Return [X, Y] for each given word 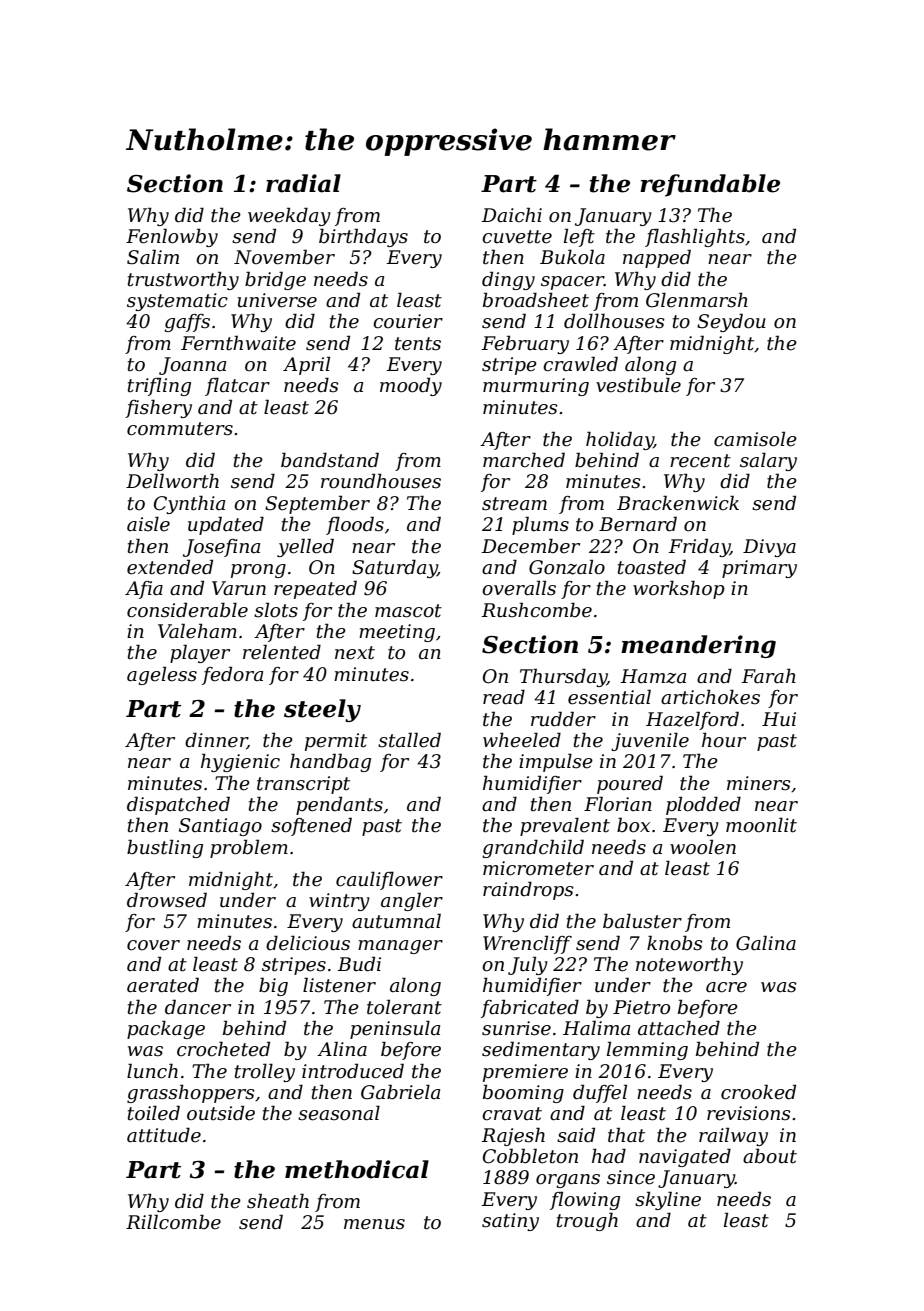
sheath [278, 1201]
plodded [703, 805]
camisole [755, 439]
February [525, 344]
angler [412, 901]
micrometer [538, 868]
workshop [679, 589]
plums [540, 525]
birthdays [363, 237]
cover [153, 945]
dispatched [178, 805]
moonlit [761, 825]
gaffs [187, 323]
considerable [187, 610]
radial [303, 183]
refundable [710, 185]
